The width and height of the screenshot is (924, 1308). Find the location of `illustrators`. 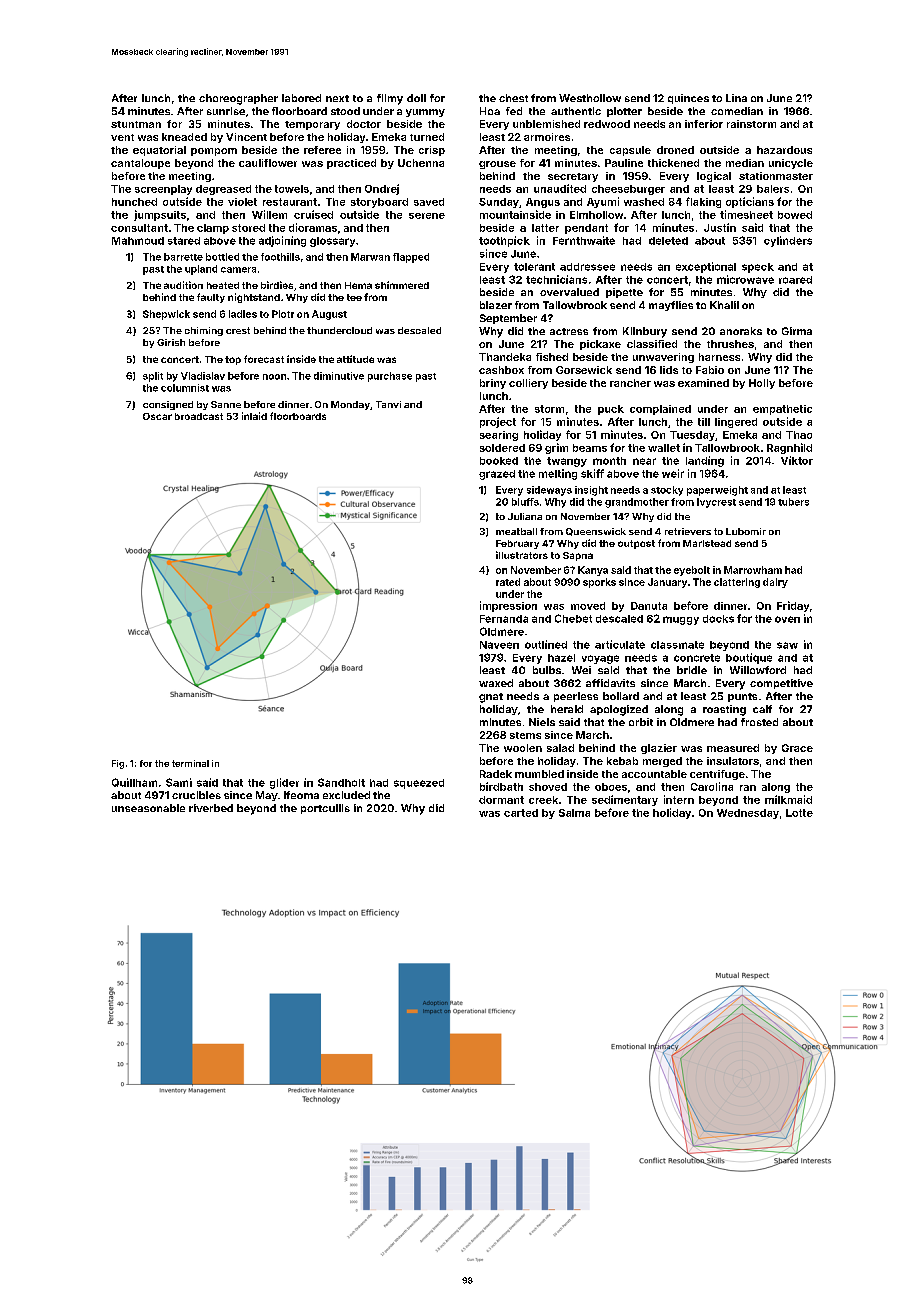

illustrators is located at coordinates (522, 555).
